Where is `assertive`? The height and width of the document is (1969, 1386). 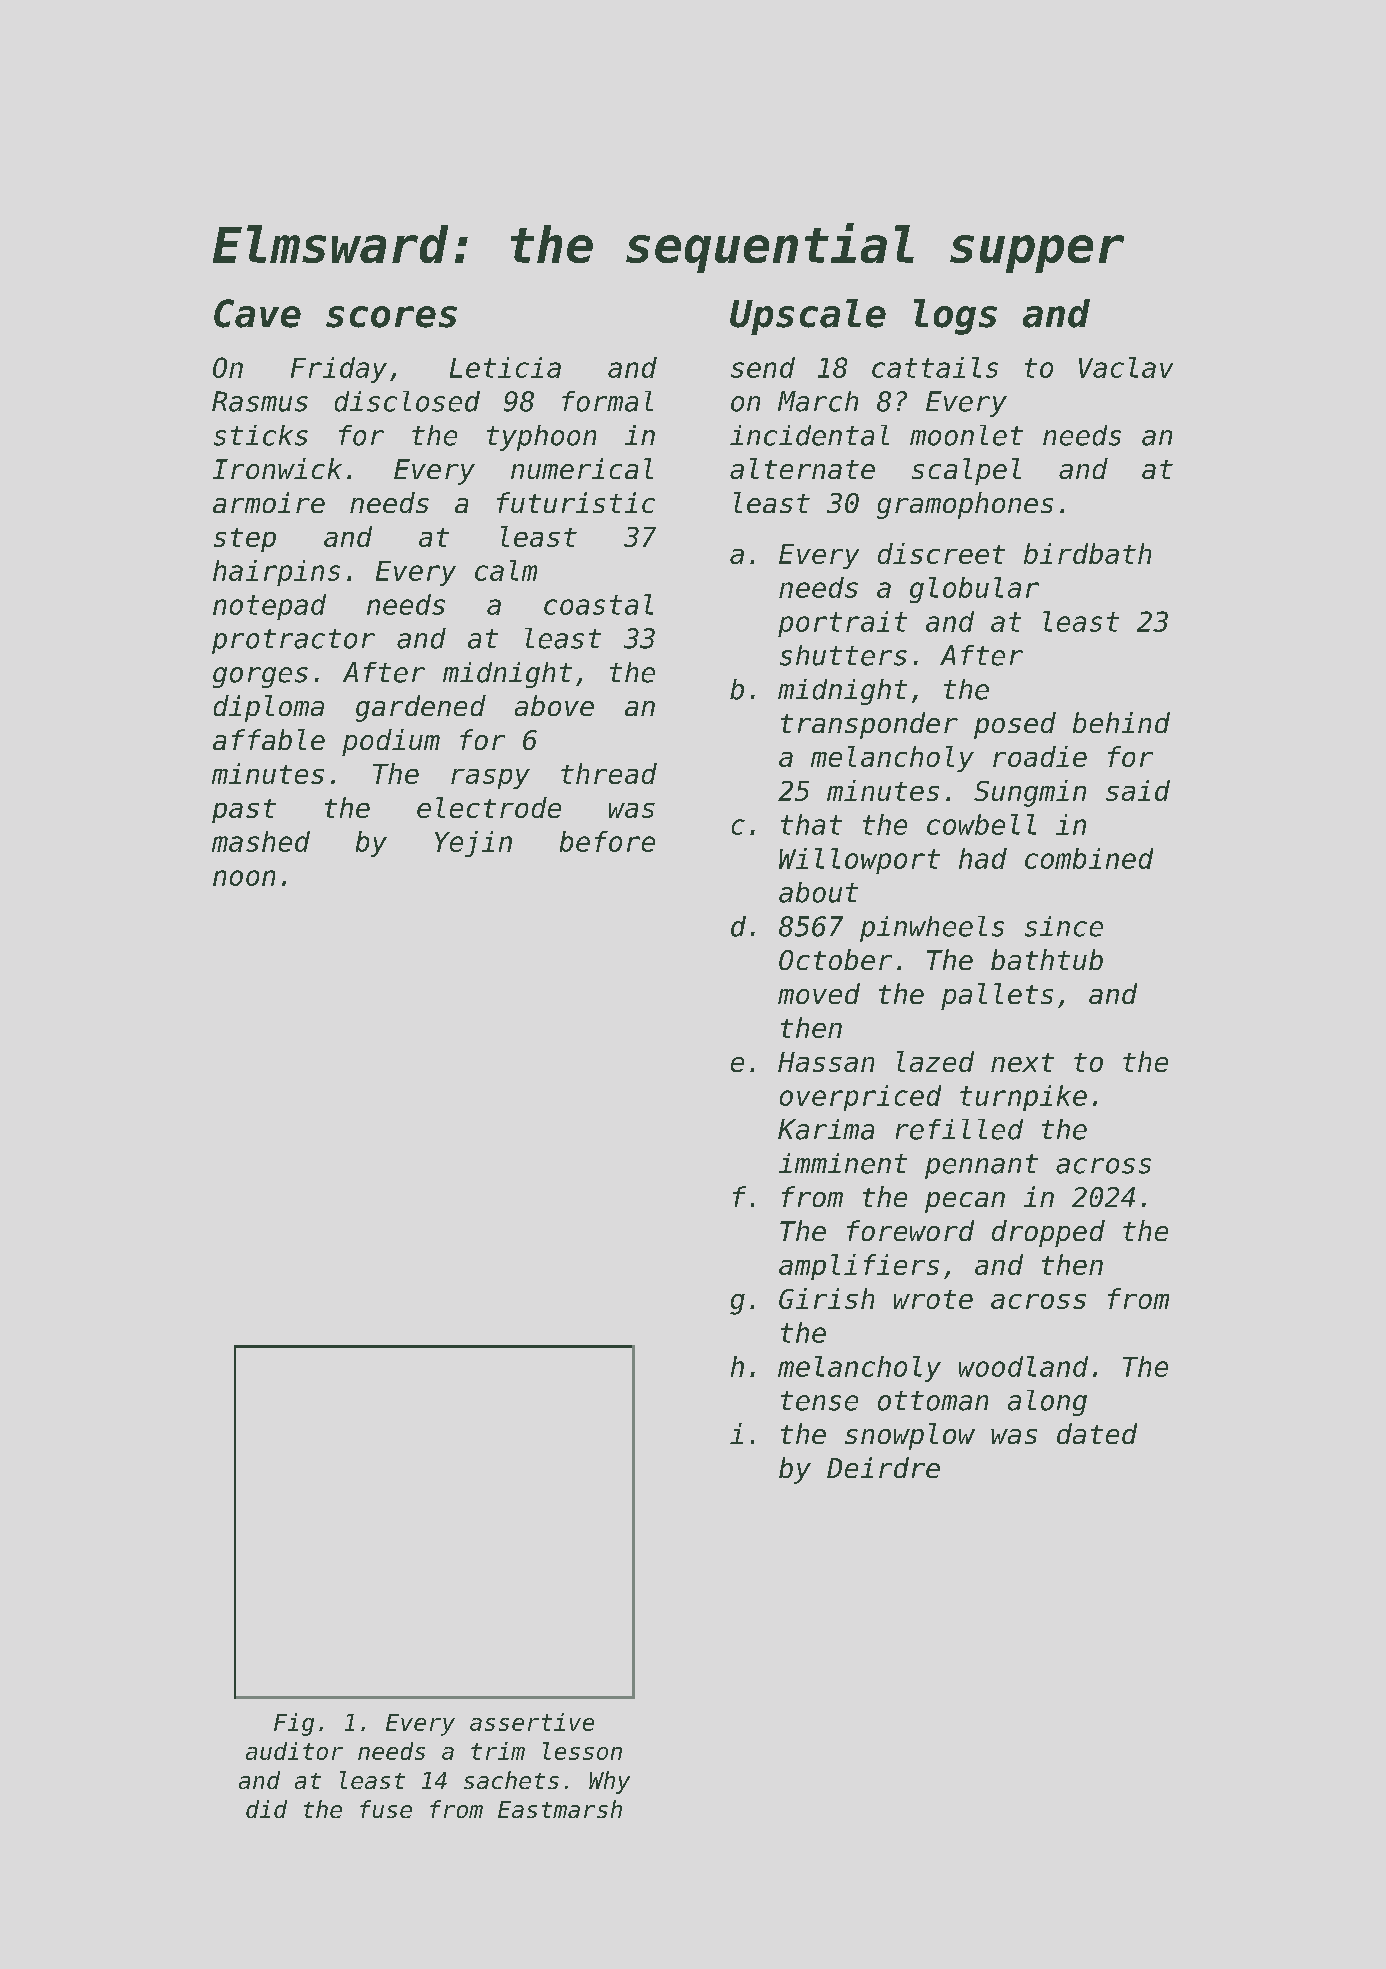 assertive is located at coordinates (532, 1722).
